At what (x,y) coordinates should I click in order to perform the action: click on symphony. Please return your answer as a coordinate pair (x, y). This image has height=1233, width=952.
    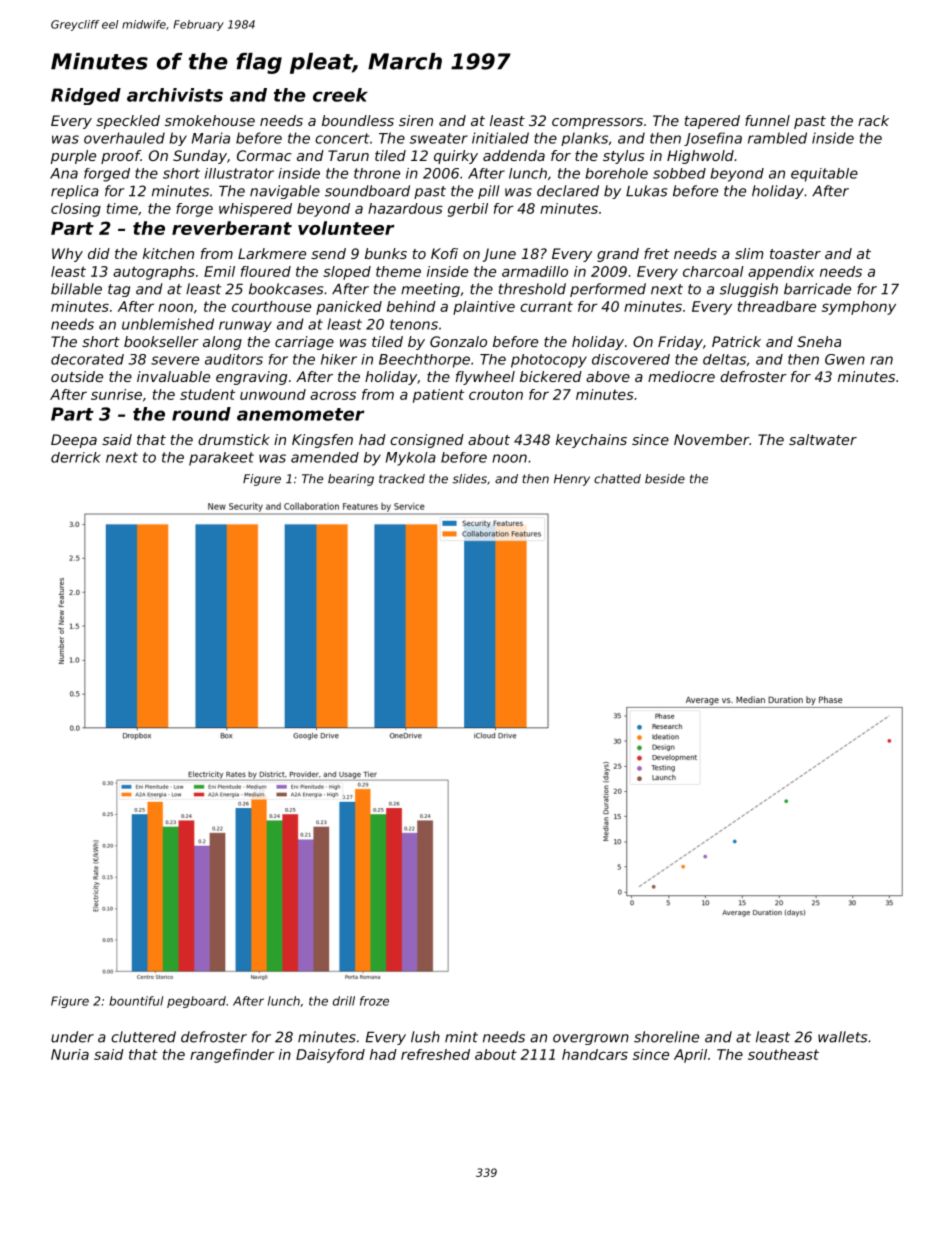
    Looking at the image, I should click on (859, 308).
